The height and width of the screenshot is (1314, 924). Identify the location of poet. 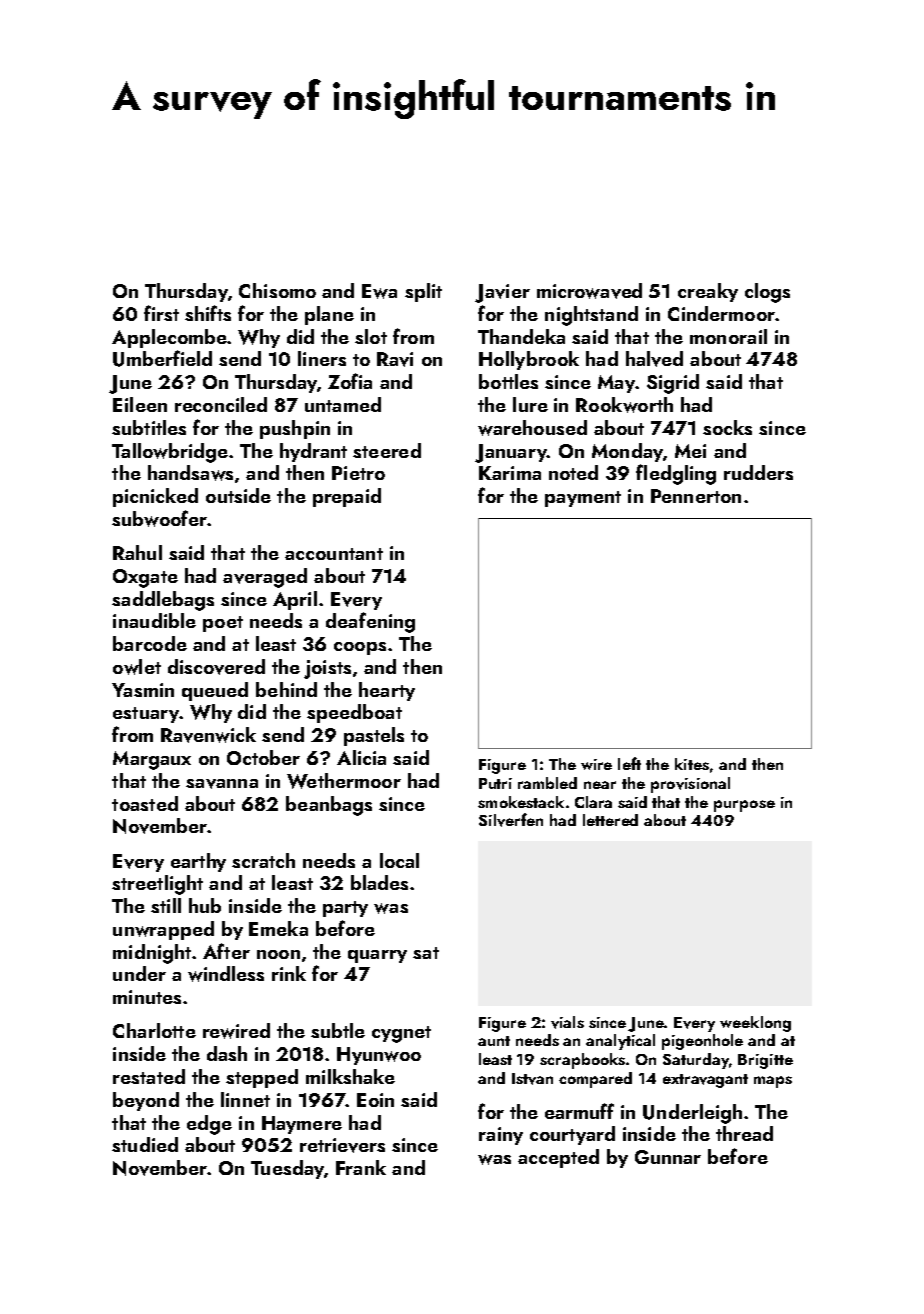
(223, 624).
